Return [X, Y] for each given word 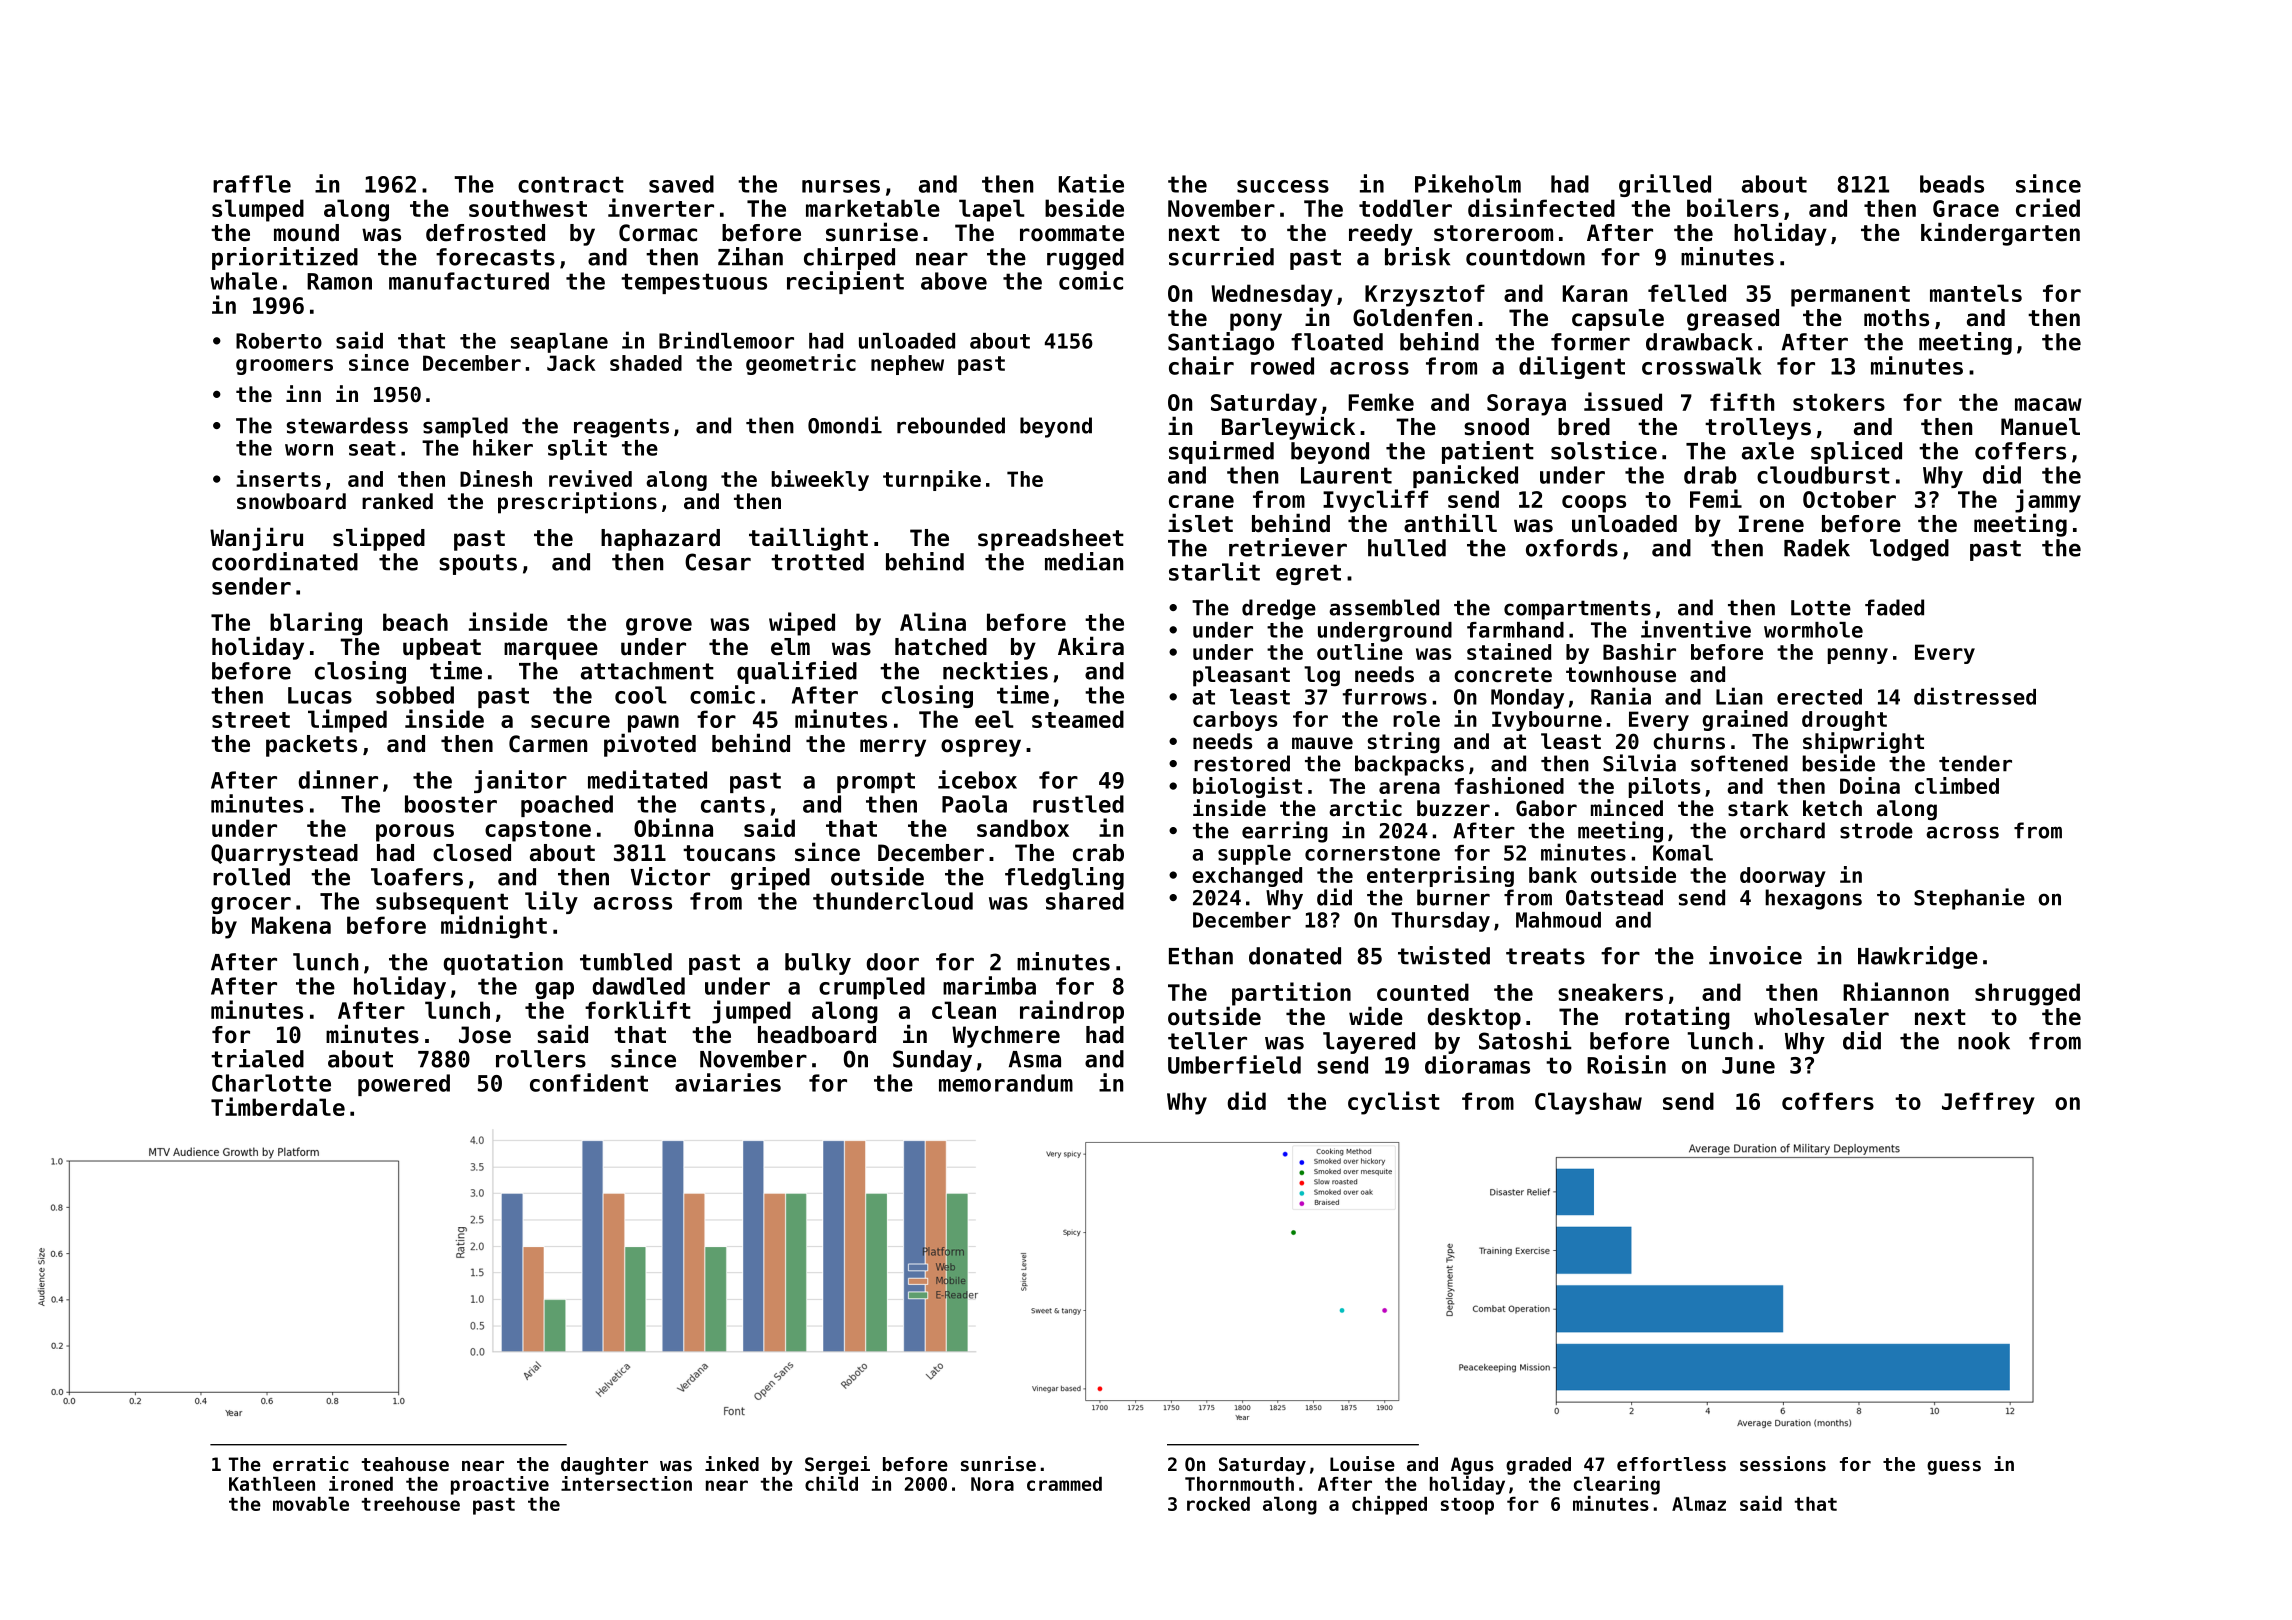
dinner [338, 779]
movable [311, 1504]
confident [589, 1082]
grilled [1665, 185]
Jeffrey [1988, 1103]
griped [770, 878]
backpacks [1409, 765]
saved [681, 184]
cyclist [1394, 1103]
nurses [841, 186]
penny [1858, 656]
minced [1627, 808]
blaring [316, 624]
